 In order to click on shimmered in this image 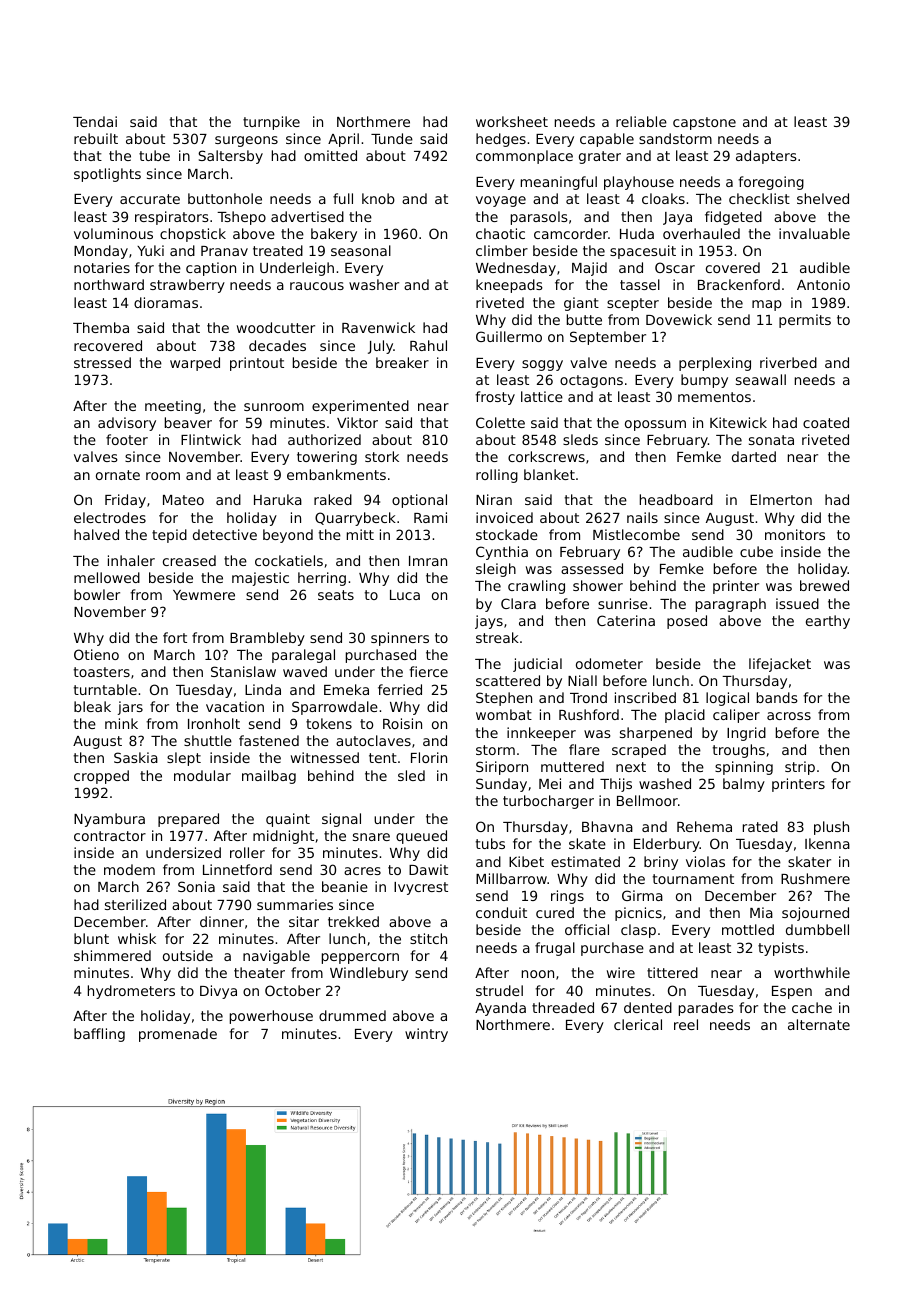, I will do `click(112, 955)`.
